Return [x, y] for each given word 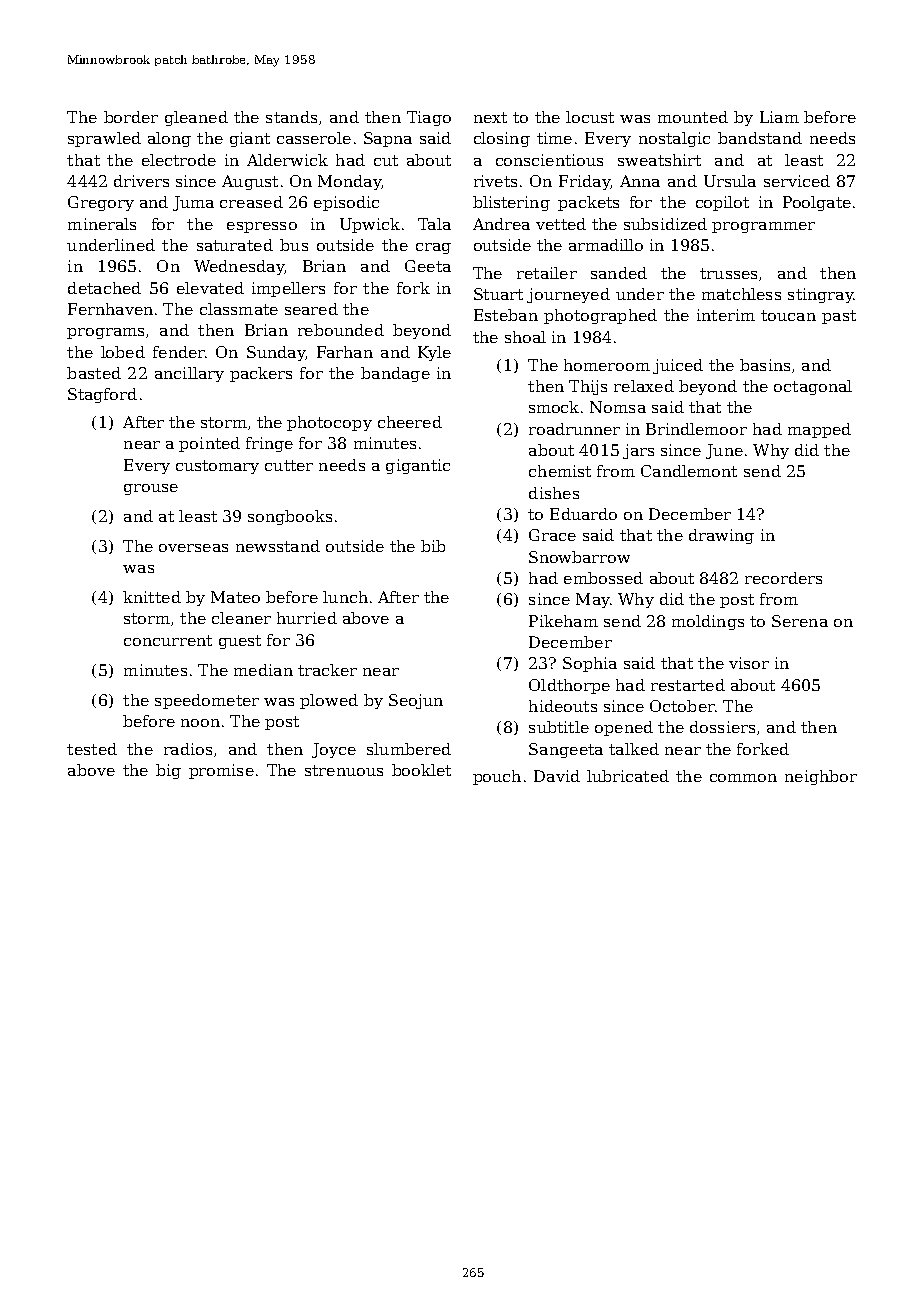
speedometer [207, 701]
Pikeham [563, 621]
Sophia [590, 664]
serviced [797, 181]
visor [749, 663]
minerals [102, 224]
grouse [151, 489]
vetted [561, 224]
